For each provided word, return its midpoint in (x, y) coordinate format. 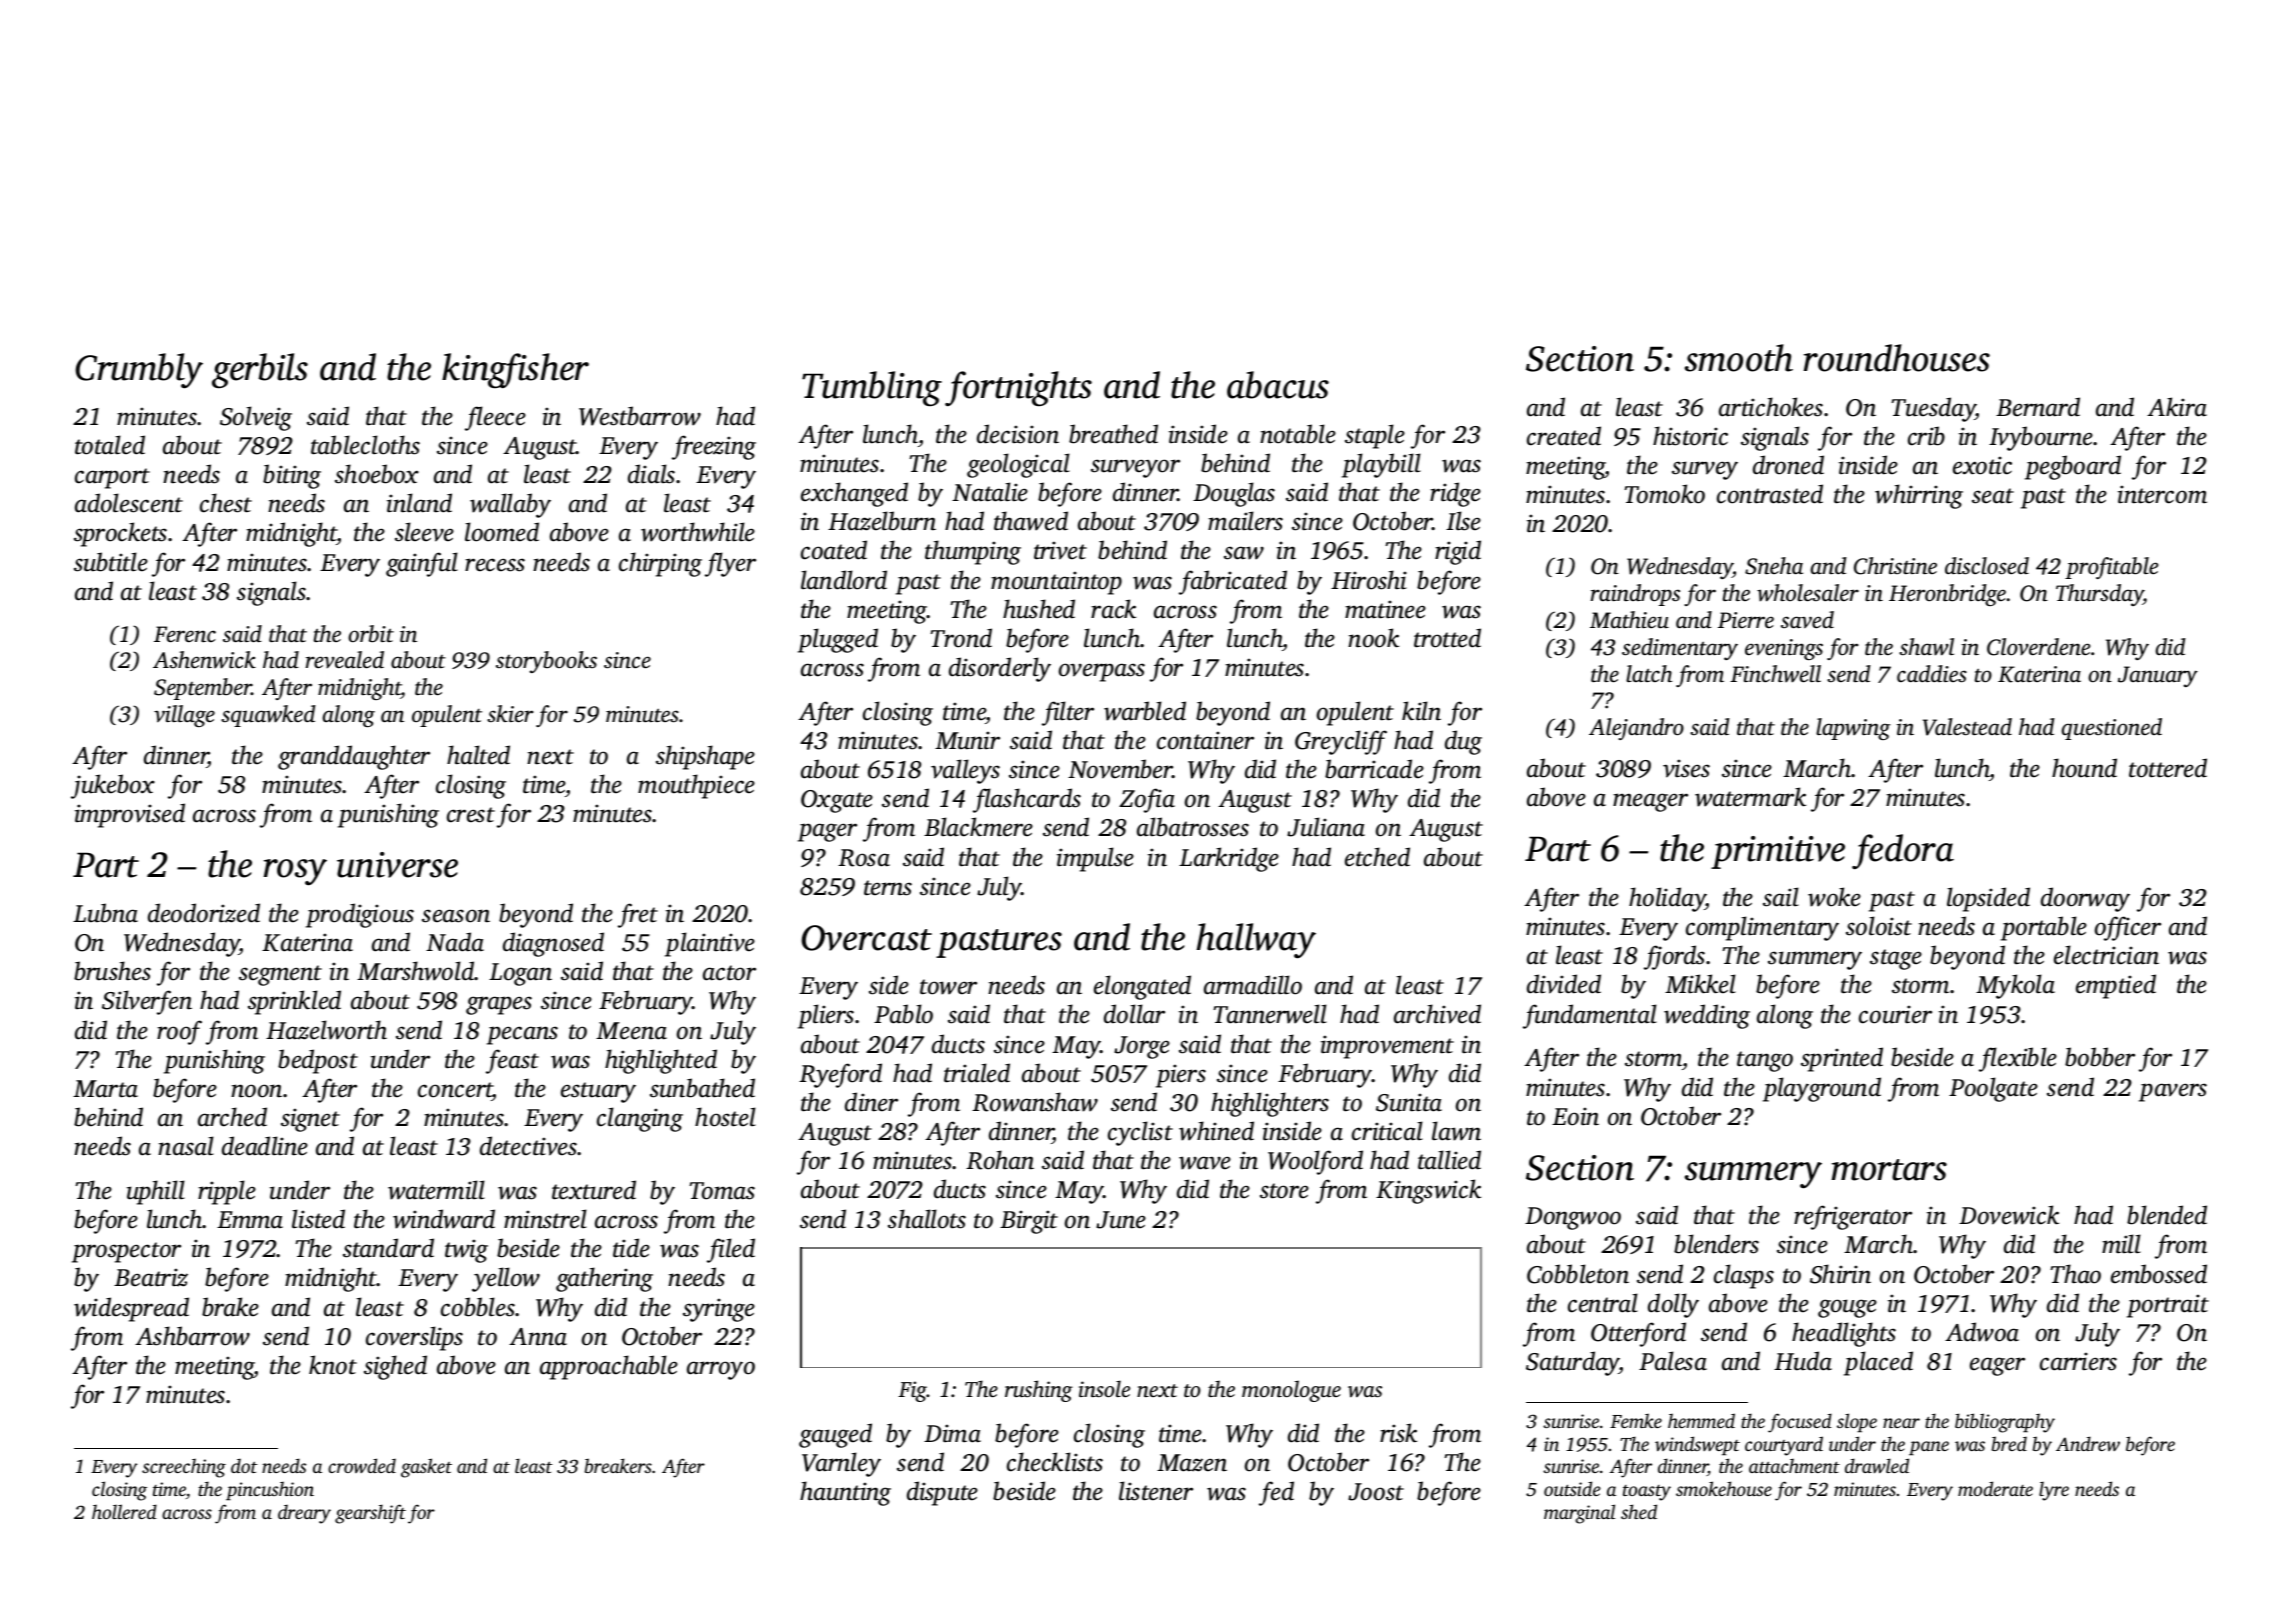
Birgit (1029, 1222)
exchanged (854, 494)
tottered (2168, 768)
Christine (1895, 566)
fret (638, 915)
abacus (1278, 385)
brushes (112, 971)
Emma (250, 1220)
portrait (2168, 1306)
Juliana (1326, 827)
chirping (660, 564)
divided (1564, 984)
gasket (426, 1468)
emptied (2116, 986)
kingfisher (515, 371)
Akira (2177, 407)
